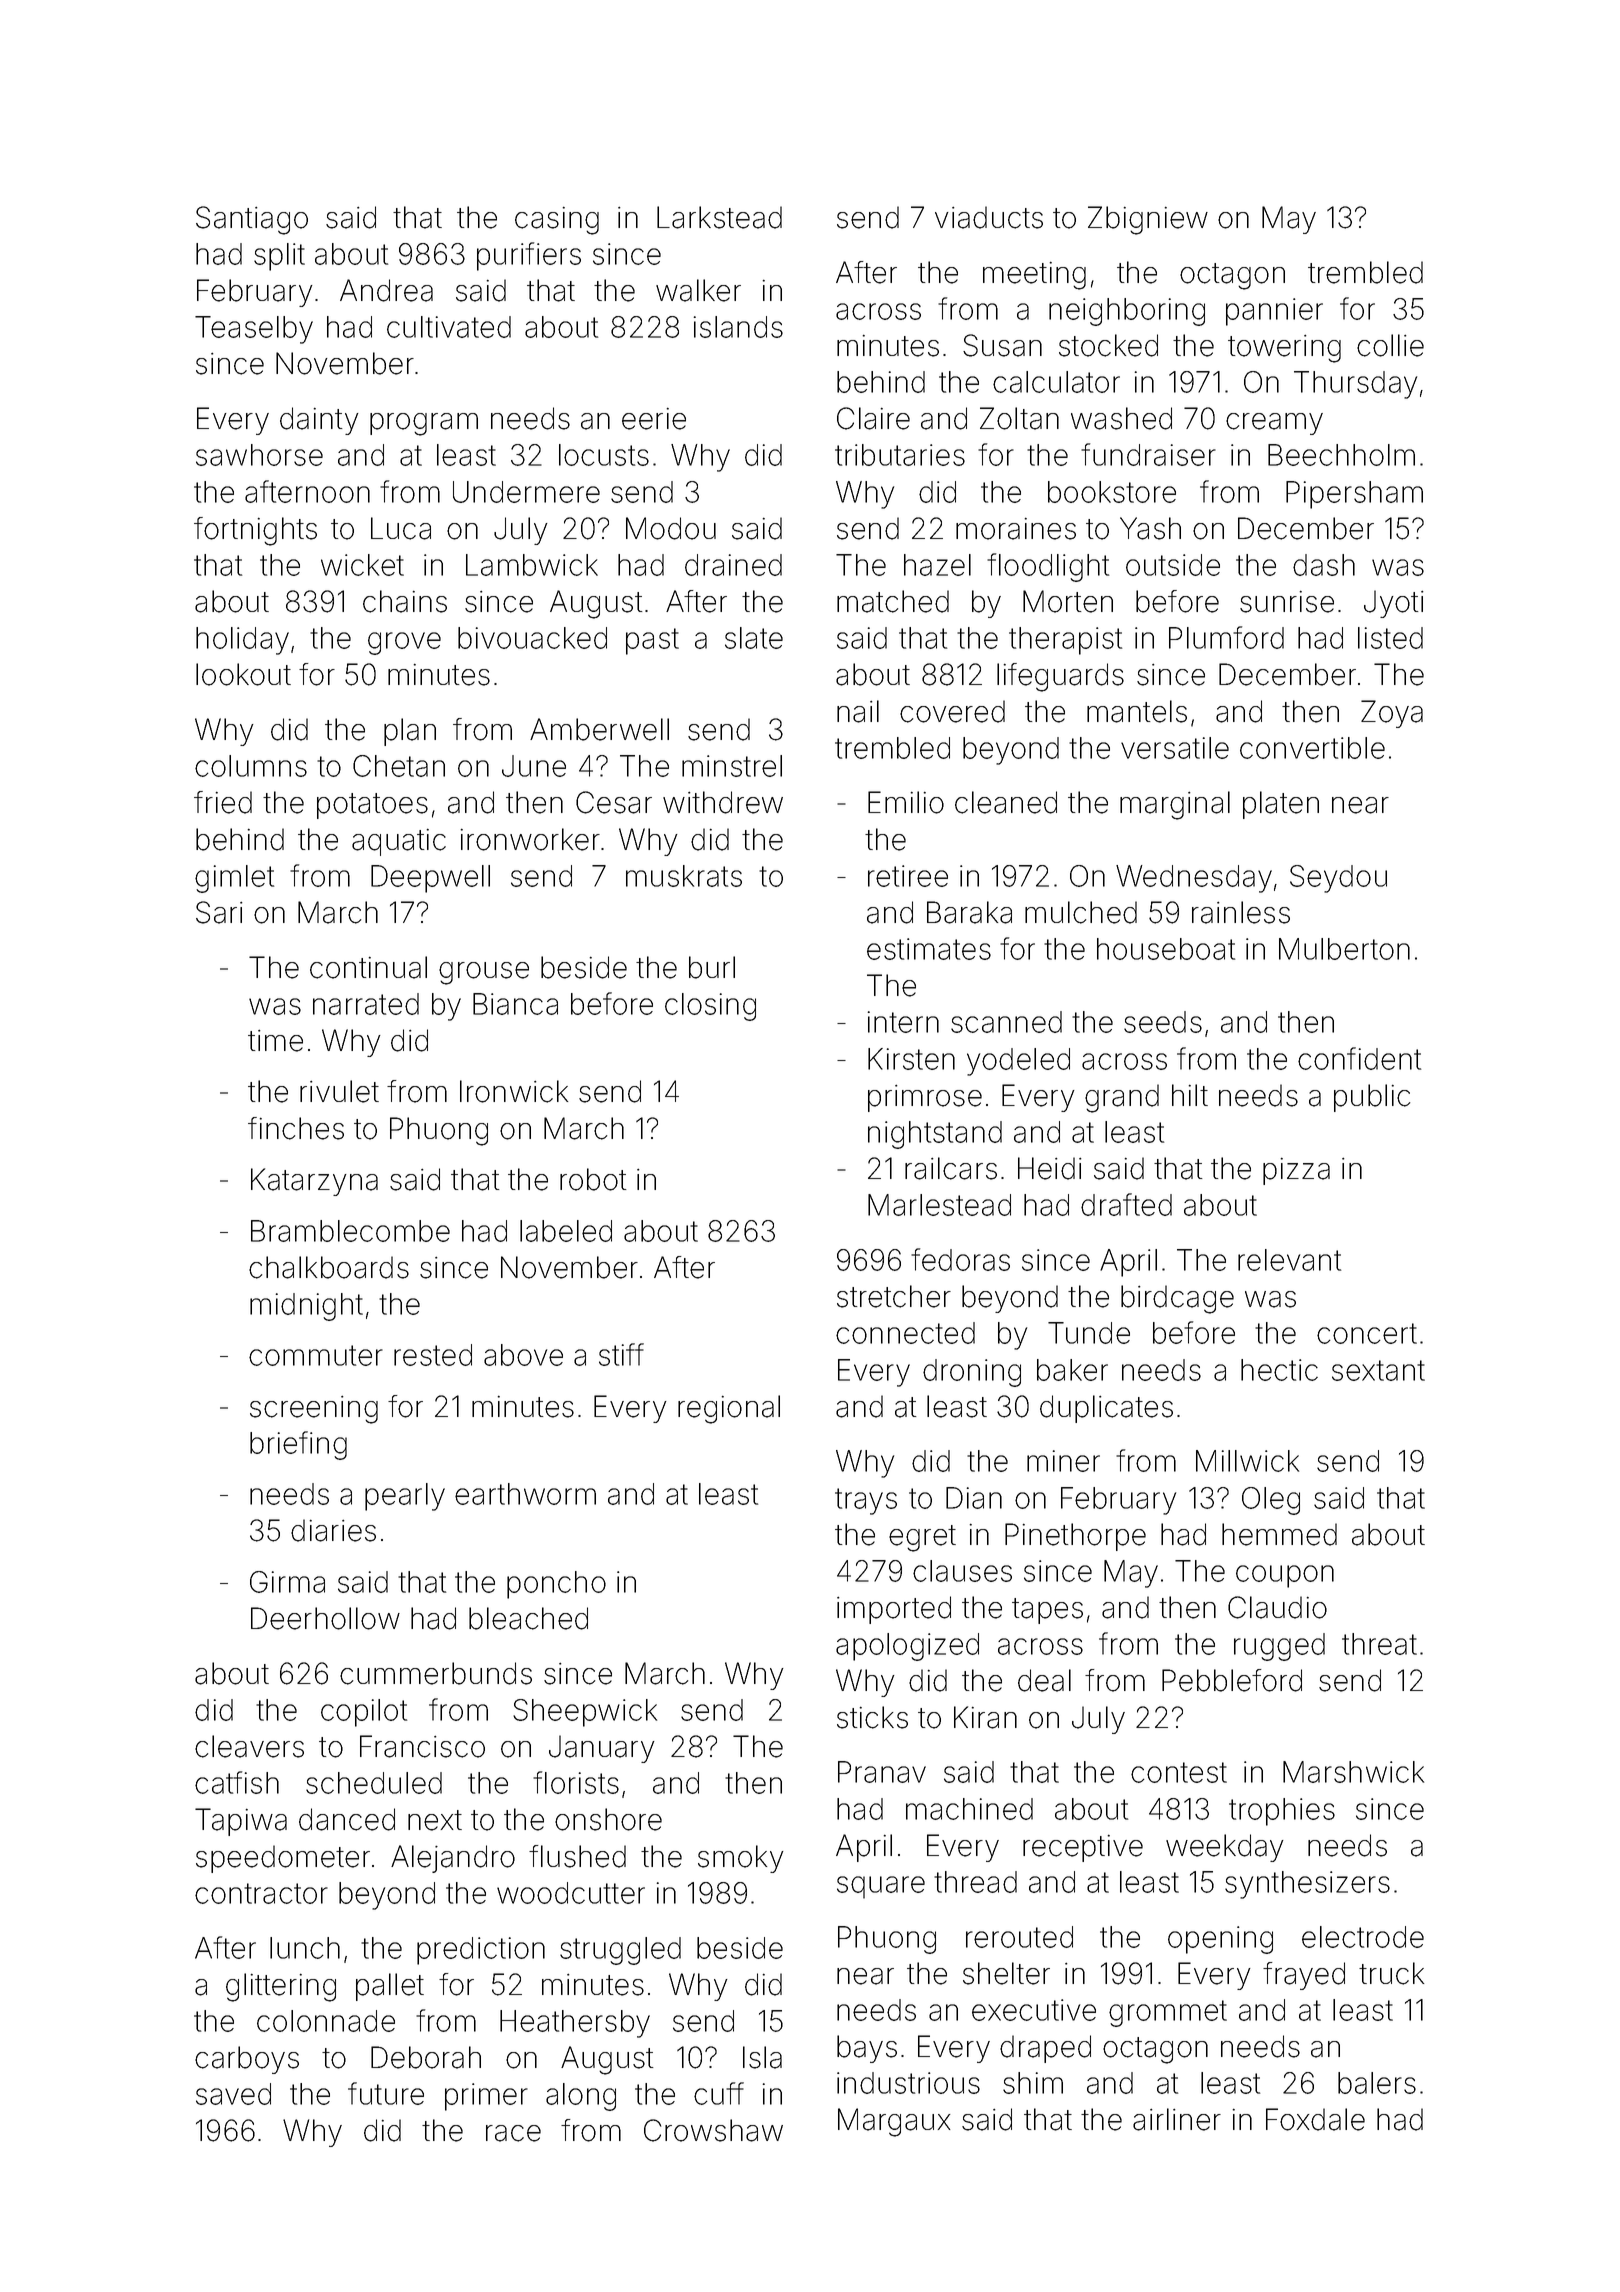  I want to click on Santiago, so click(252, 220).
